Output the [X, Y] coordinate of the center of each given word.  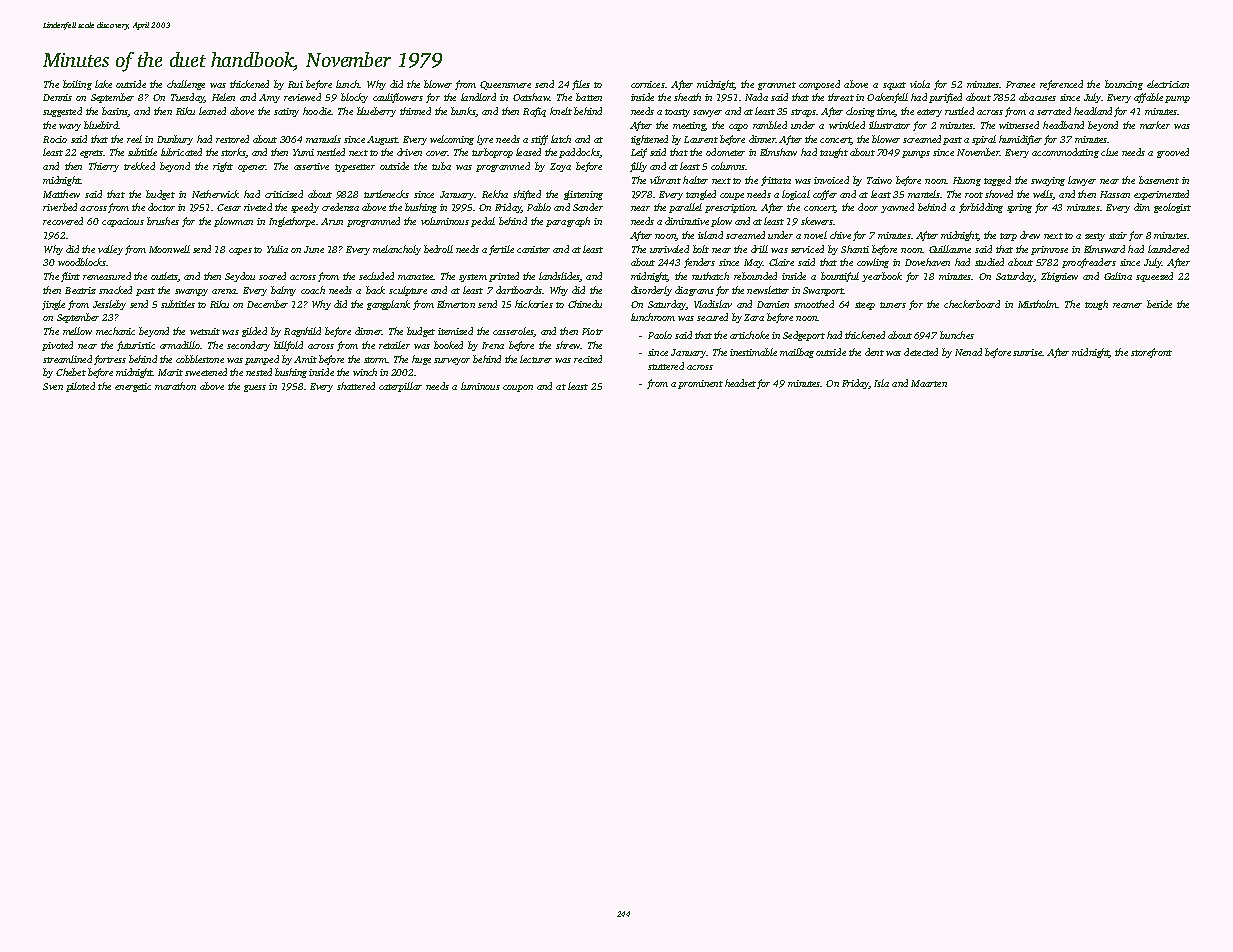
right [223, 167]
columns [728, 166]
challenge [186, 85]
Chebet [71, 372]
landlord [478, 97]
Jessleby [109, 305]
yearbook [882, 277]
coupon [518, 388]
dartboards [519, 290]
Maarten [929, 383]
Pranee [1020, 84]
